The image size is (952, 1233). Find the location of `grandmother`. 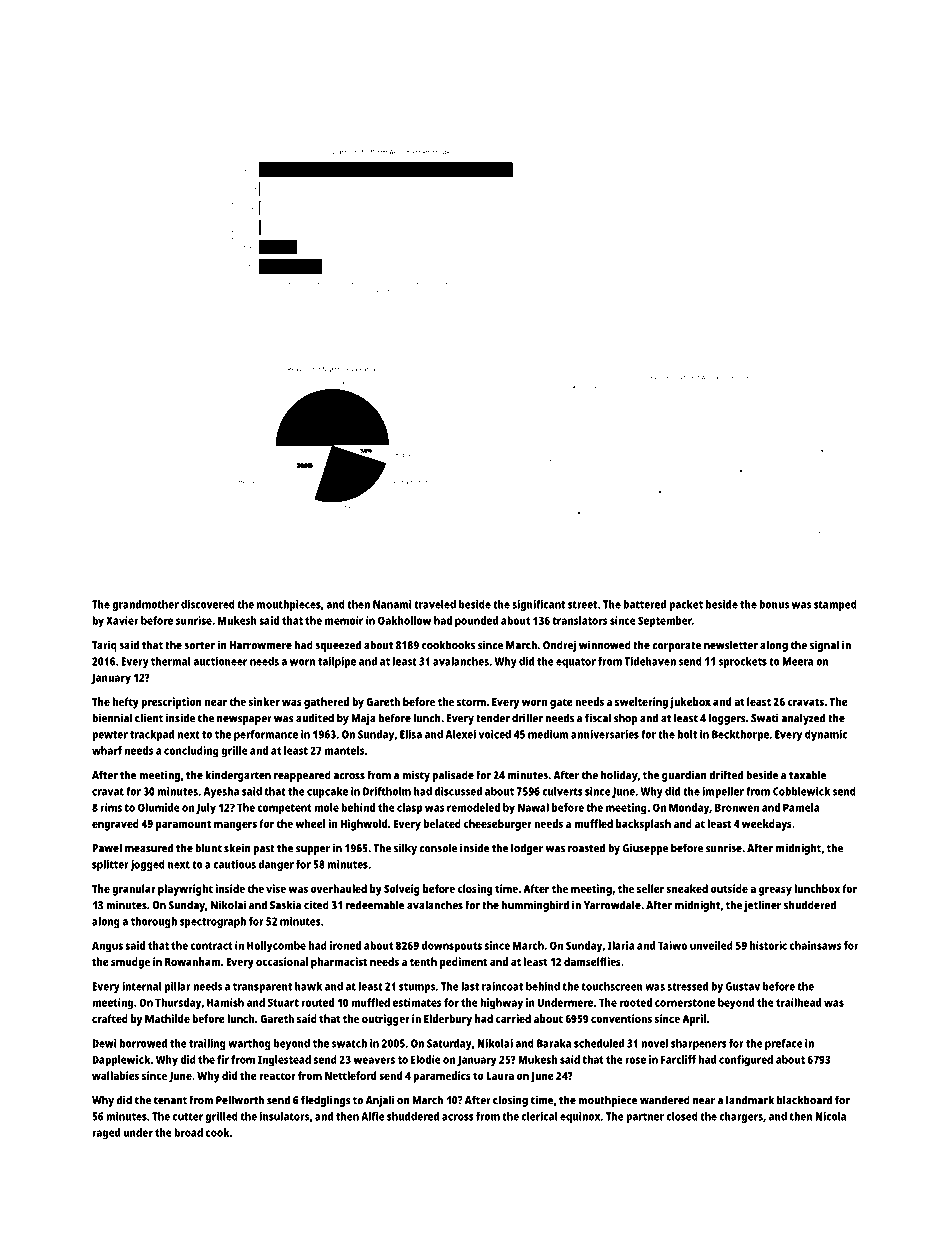

grandmother is located at coordinates (145, 605).
